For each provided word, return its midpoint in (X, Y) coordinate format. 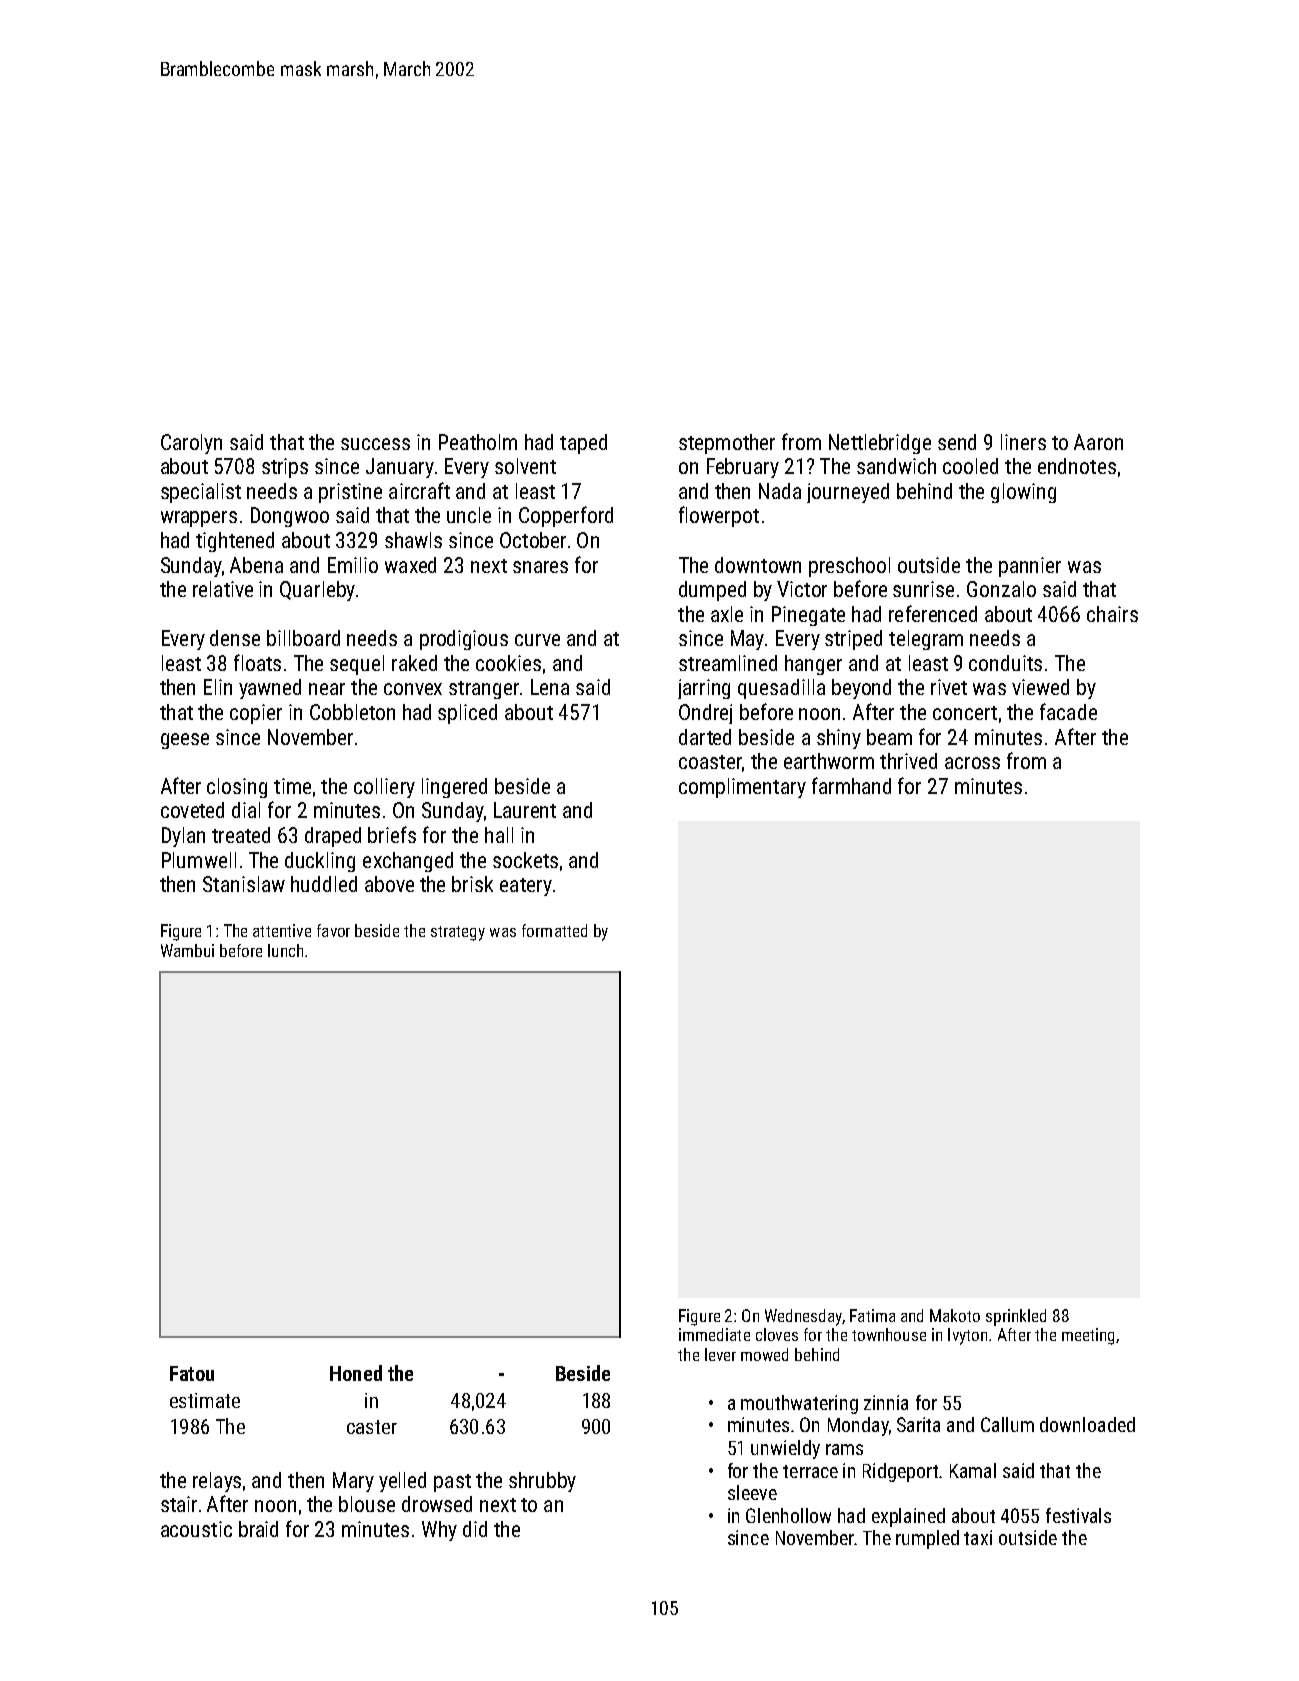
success (375, 444)
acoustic (196, 1529)
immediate (714, 1334)
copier (256, 714)
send (957, 442)
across (972, 763)
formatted (554, 930)
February (743, 468)
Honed (356, 1373)
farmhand (851, 785)
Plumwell (199, 860)
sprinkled (1016, 1317)
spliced (467, 714)
